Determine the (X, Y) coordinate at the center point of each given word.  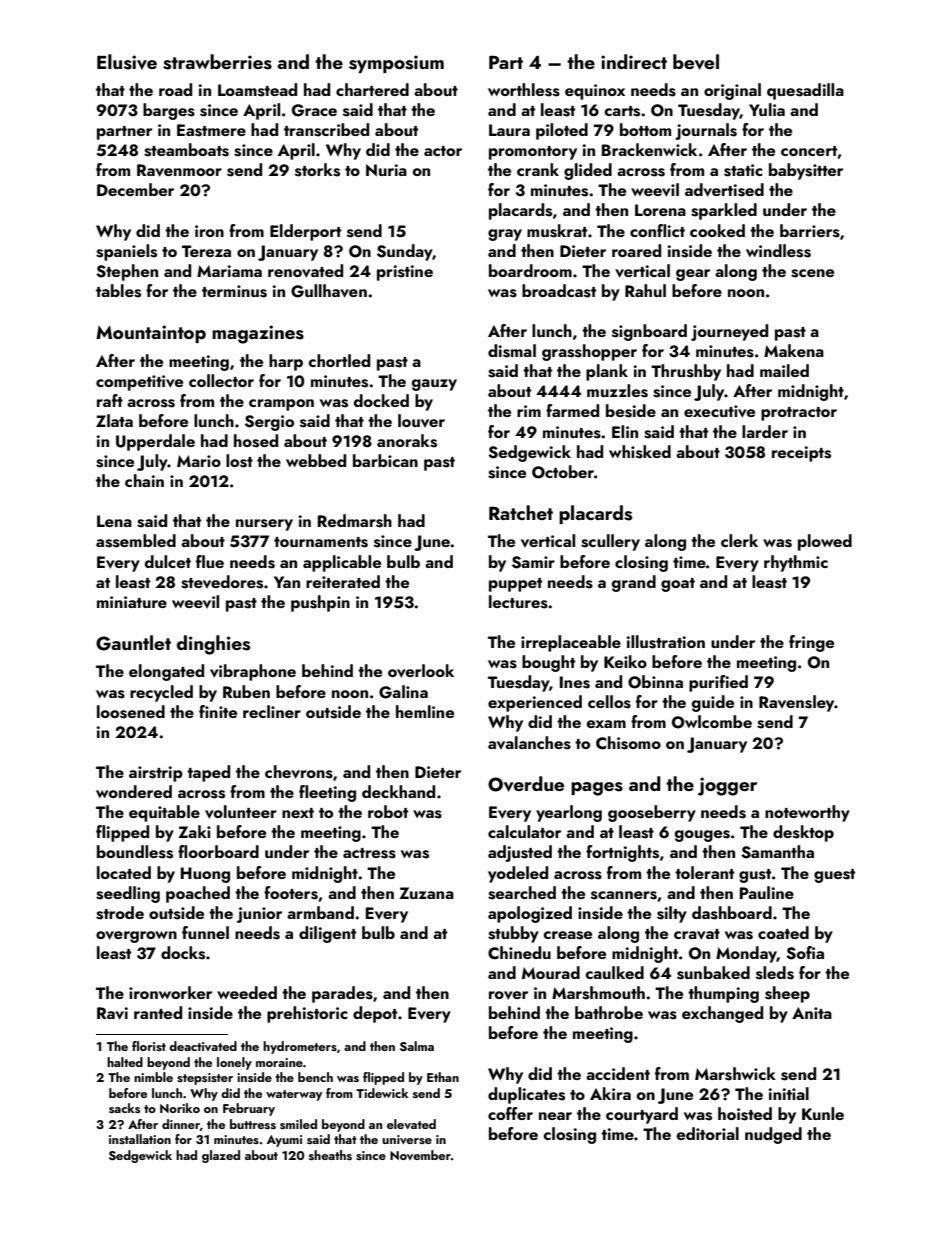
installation (140, 1139)
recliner (272, 711)
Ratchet (521, 512)
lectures (518, 602)
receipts (801, 454)
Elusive (127, 62)
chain (144, 480)
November (420, 1155)
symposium (396, 64)
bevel (696, 62)
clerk (739, 540)
